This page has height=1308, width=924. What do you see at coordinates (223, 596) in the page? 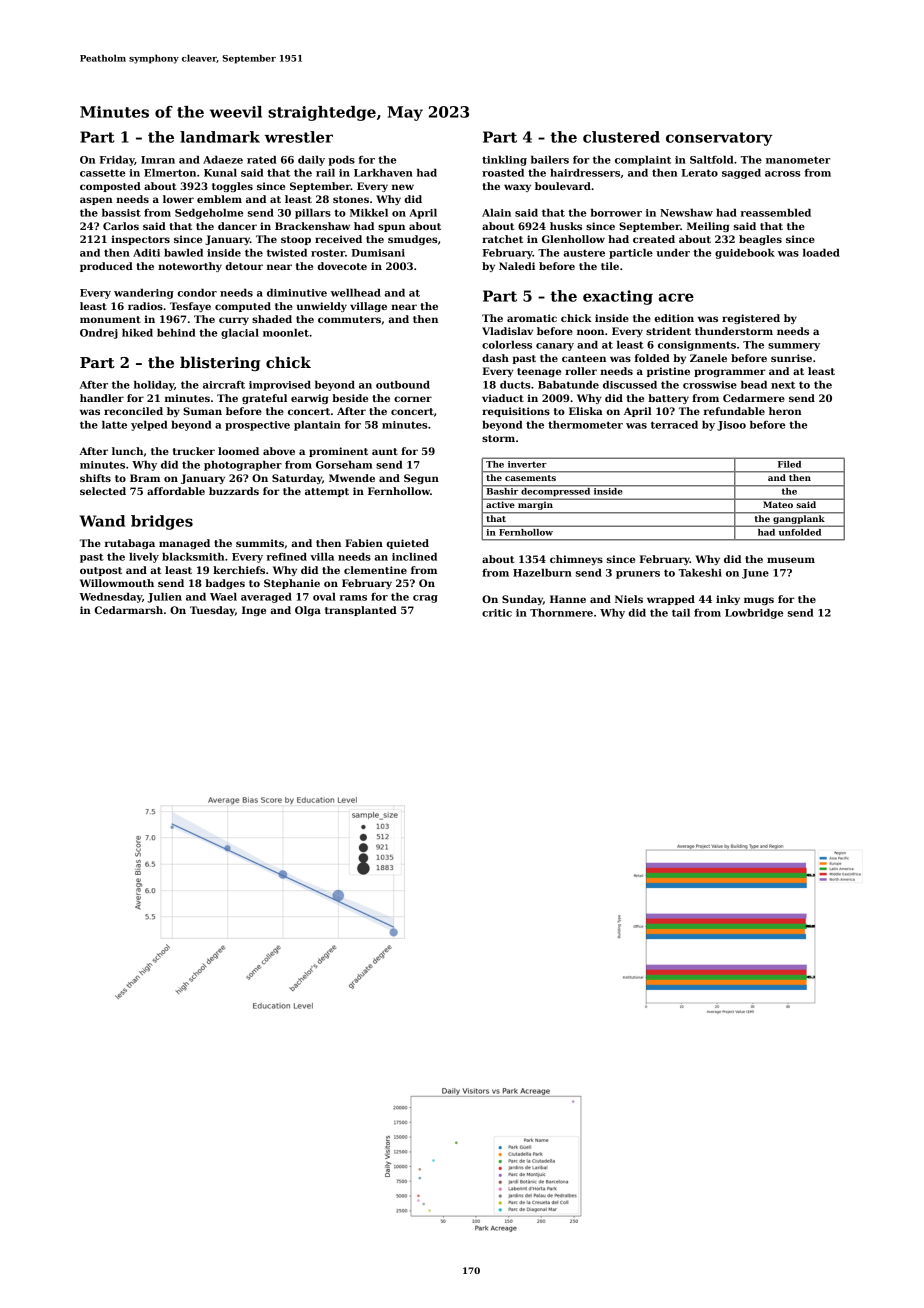
I see `Wael` at bounding box center [223, 596].
